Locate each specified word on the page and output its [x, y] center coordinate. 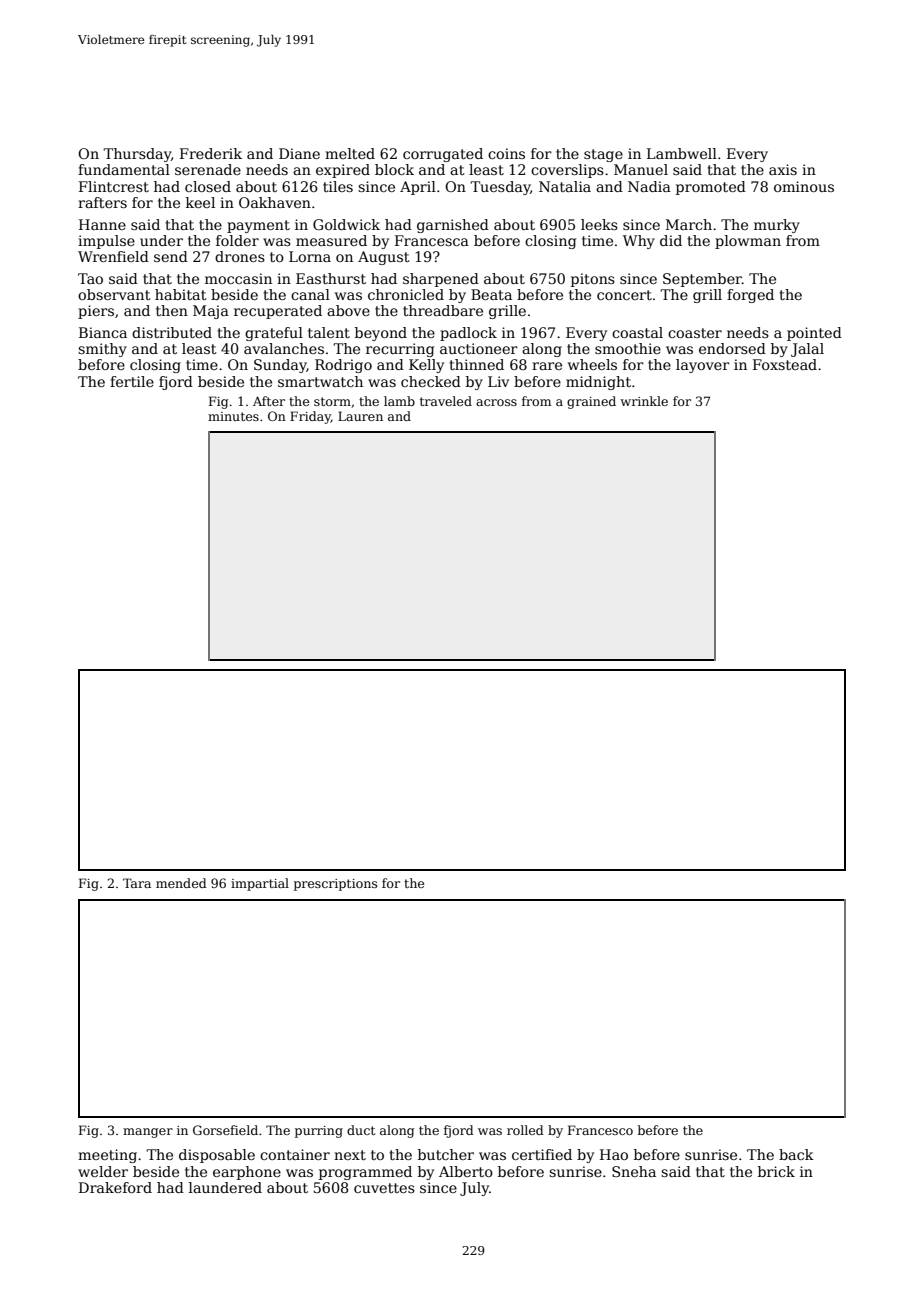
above [348, 310]
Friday [310, 417]
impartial [260, 884]
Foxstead [785, 364]
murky [777, 226]
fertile [132, 381]
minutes [233, 416]
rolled [525, 1130]
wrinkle [644, 401]
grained [591, 402]
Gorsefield [225, 1130]
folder [237, 240]
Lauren [360, 416]
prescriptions [335, 885]
